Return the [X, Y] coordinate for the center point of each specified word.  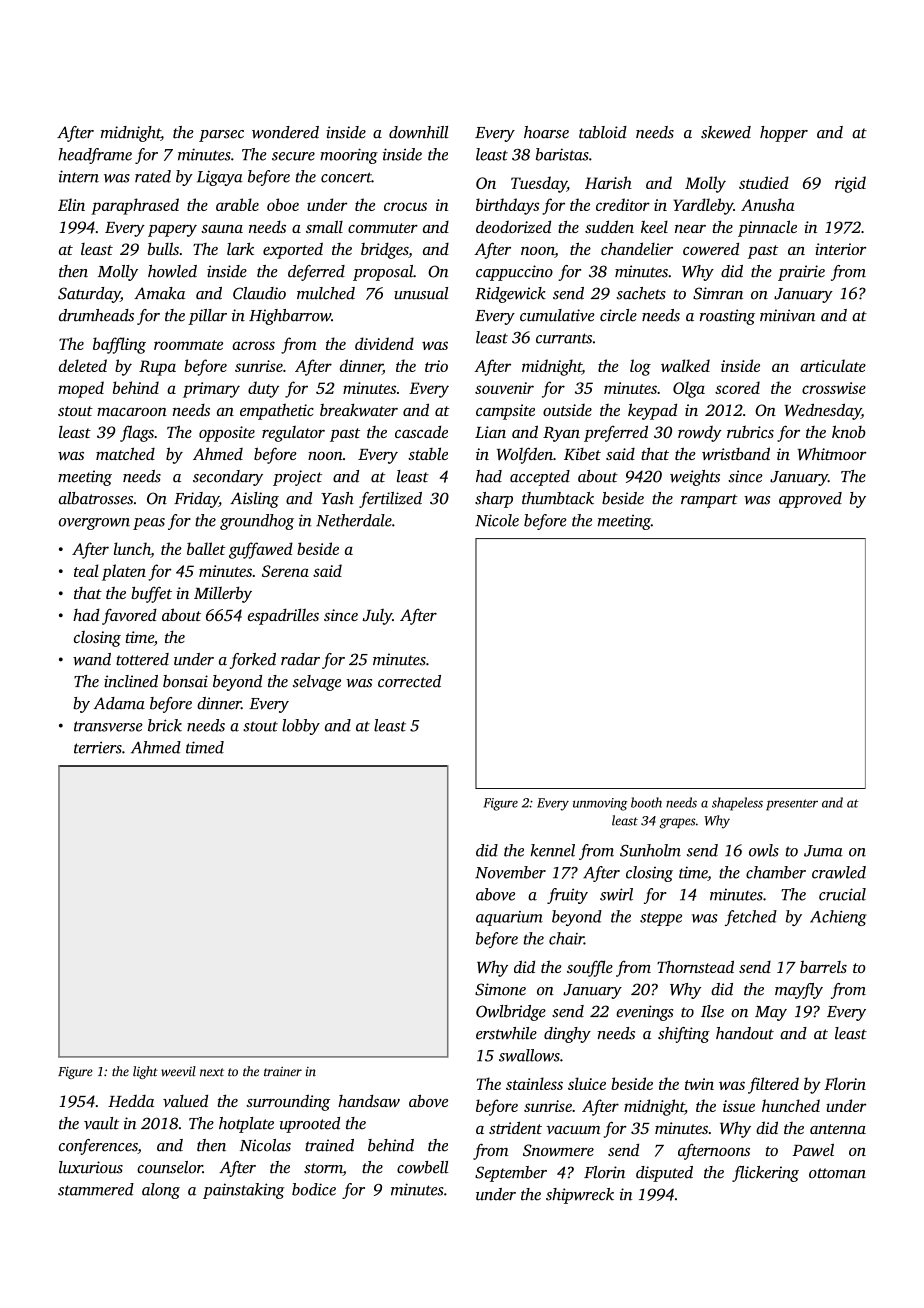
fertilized [390, 500]
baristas [562, 154]
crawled [839, 872]
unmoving [600, 804]
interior [840, 249]
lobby [301, 727]
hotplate [246, 1125]
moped [81, 389]
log [640, 367]
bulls [163, 248]
